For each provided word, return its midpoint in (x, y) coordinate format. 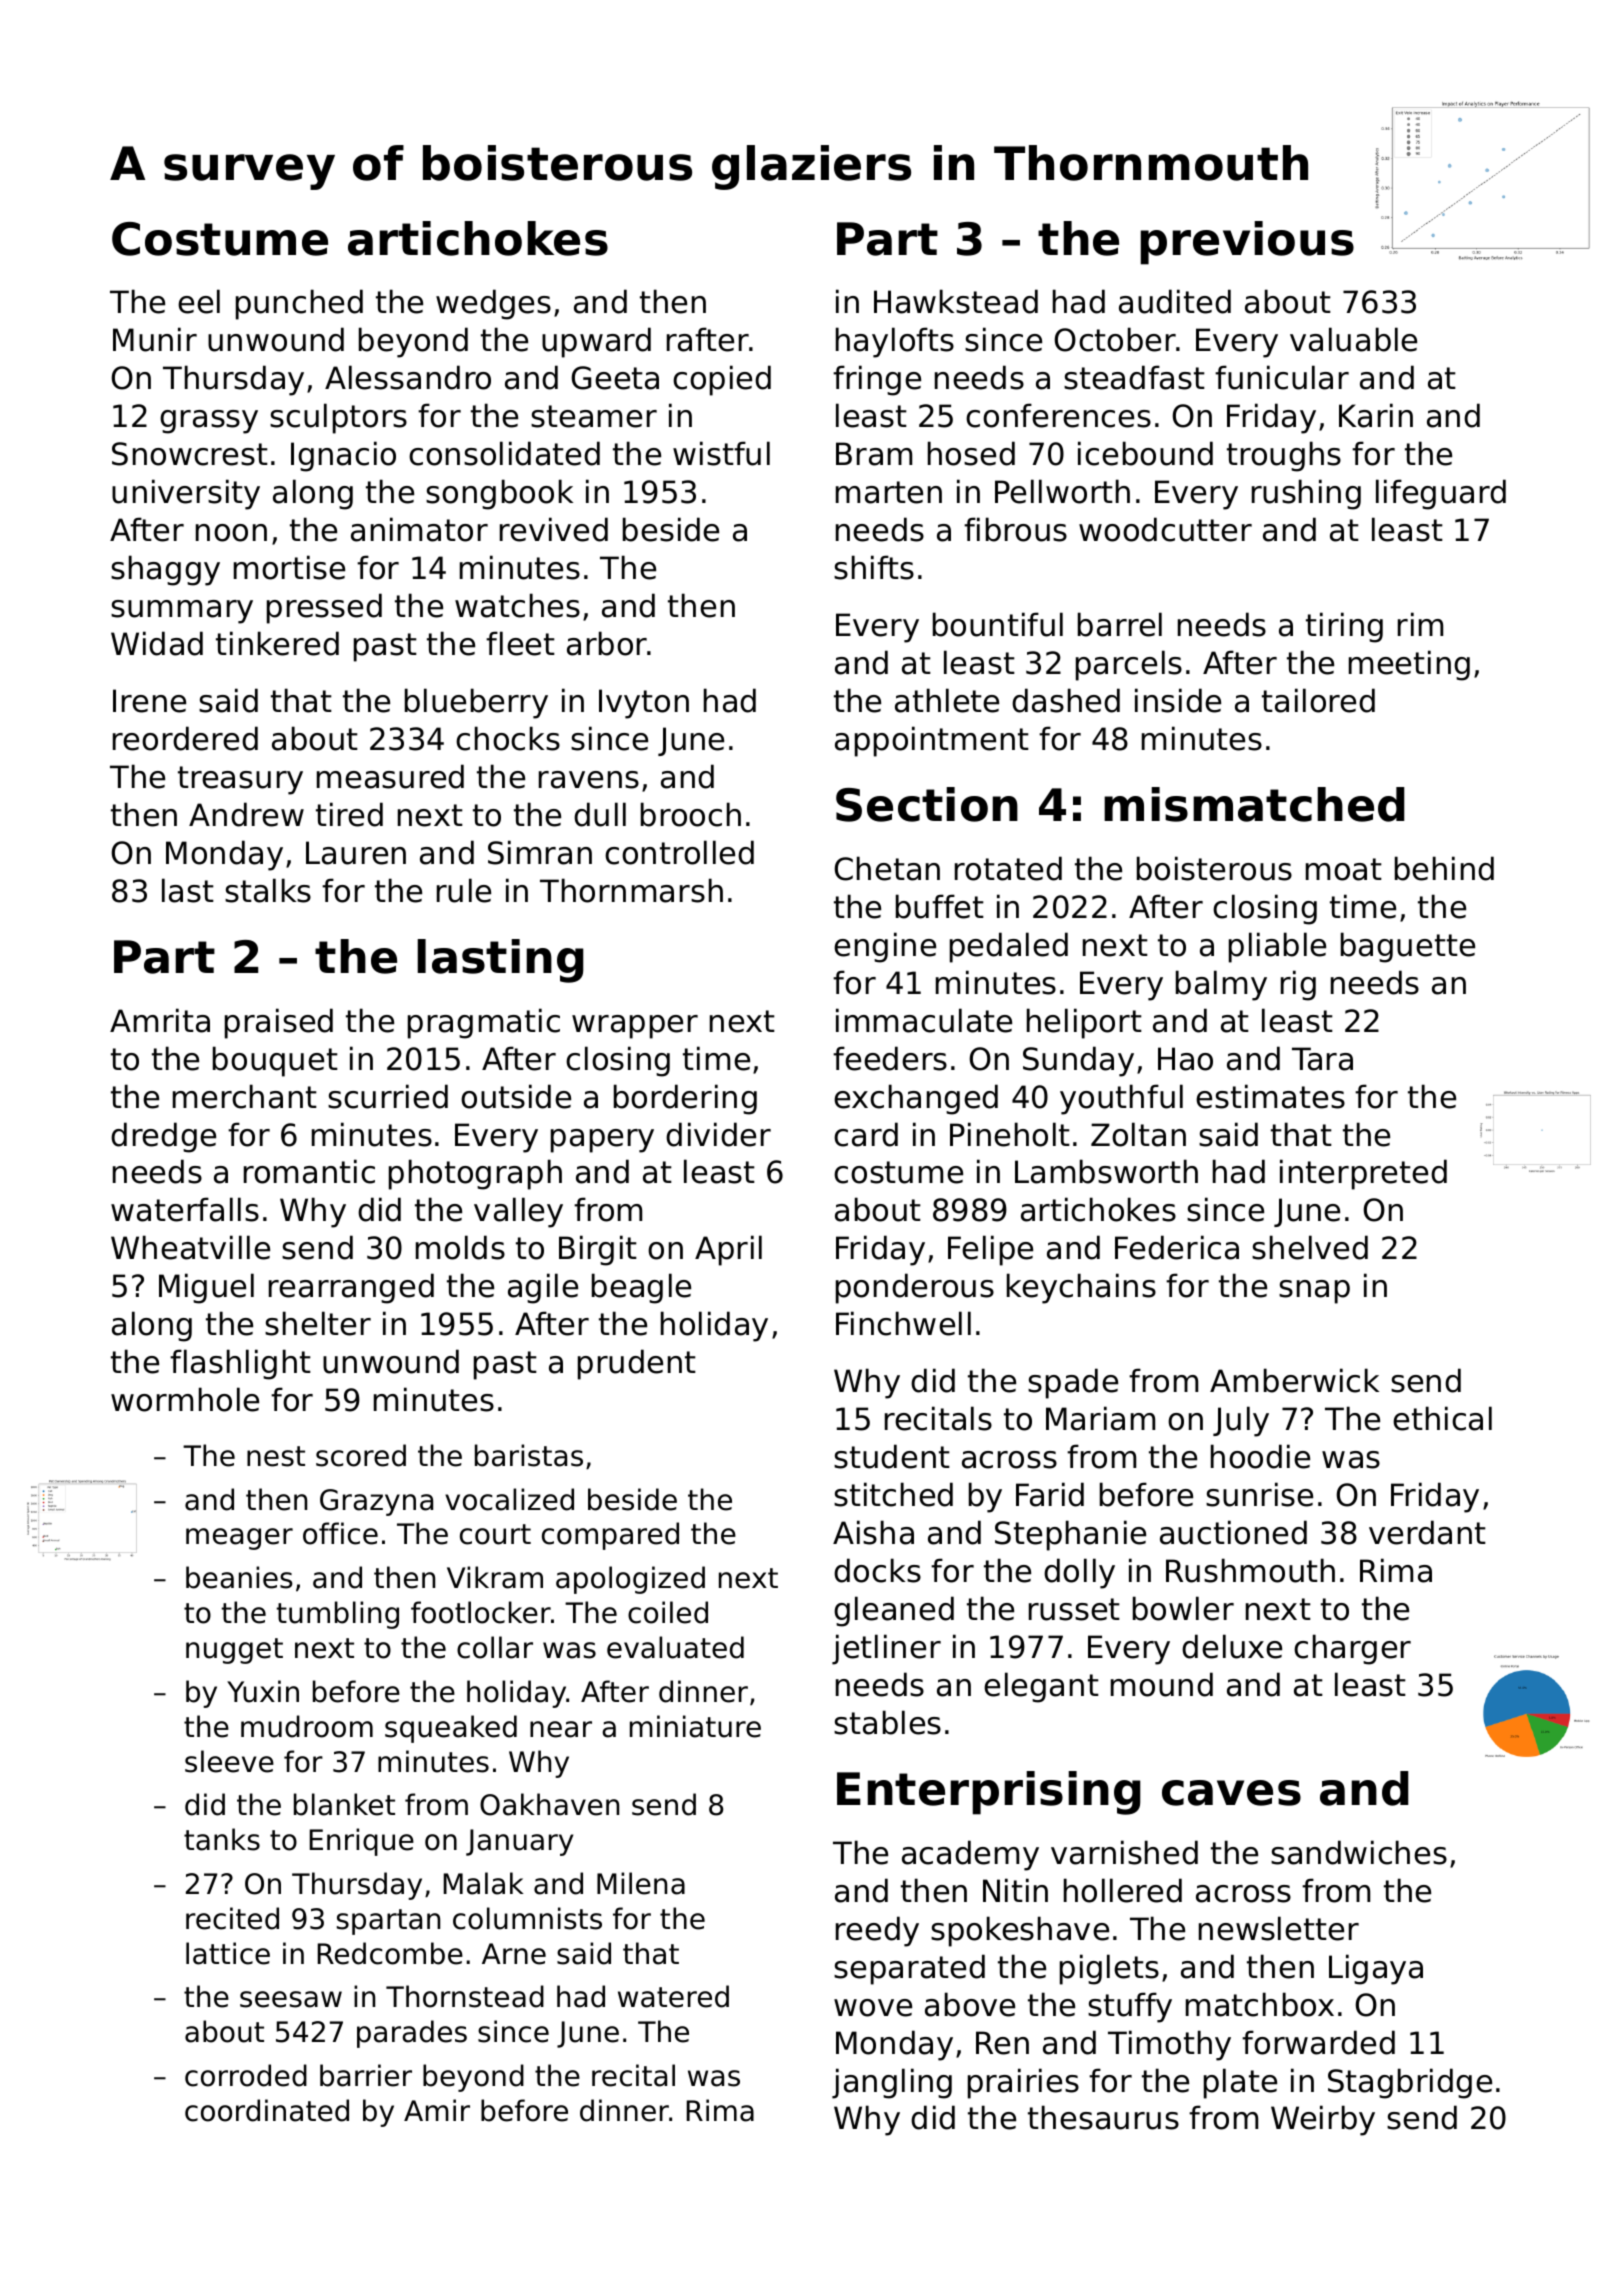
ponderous (915, 1288)
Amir (437, 2110)
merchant (245, 1096)
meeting (1409, 665)
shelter (318, 1323)
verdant (1427, 1532)
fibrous (1015, 529)
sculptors (338, 418)
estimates (1270, 1096)
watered (673, 1996)
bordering (685, 1099)
